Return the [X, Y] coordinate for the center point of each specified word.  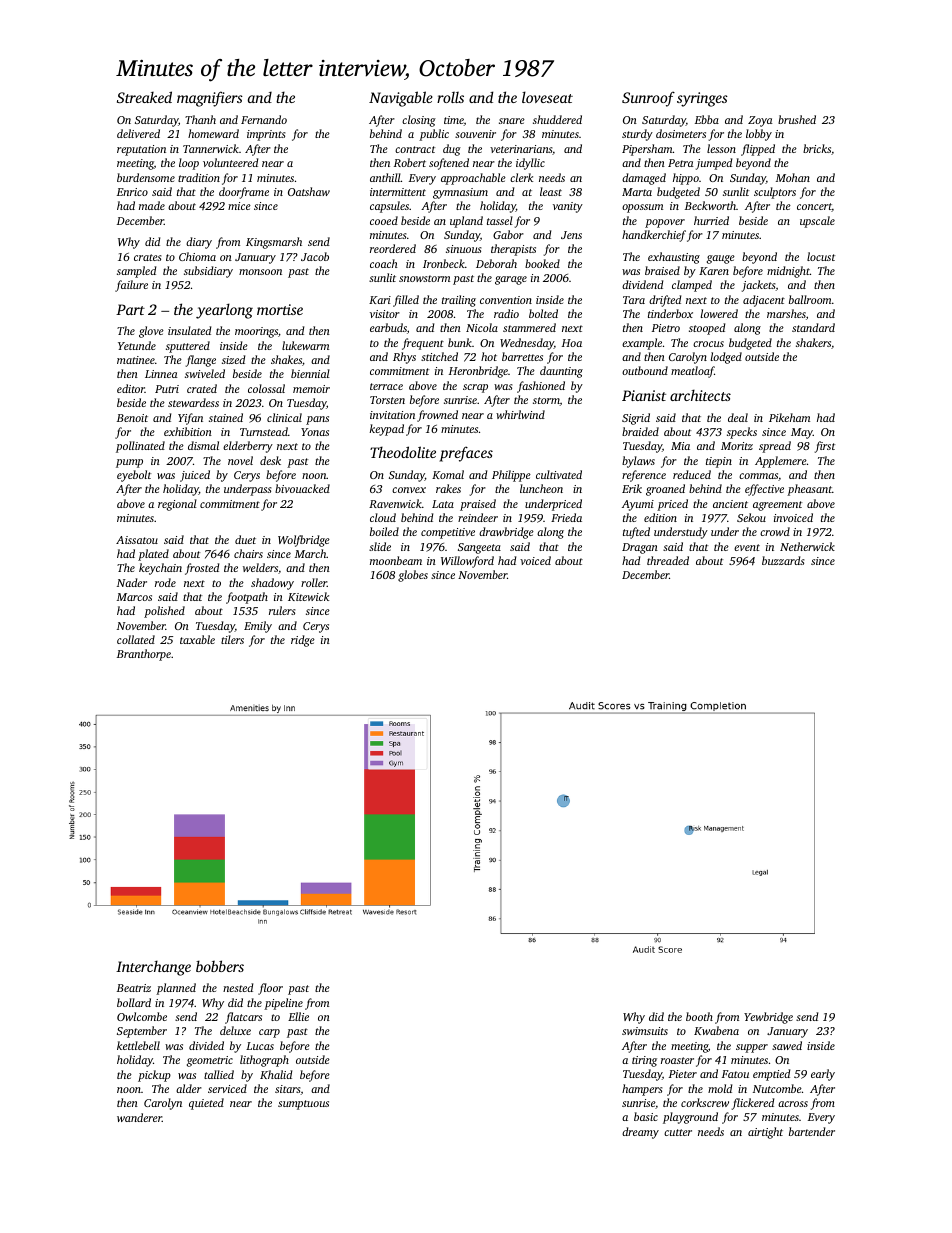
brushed [797, 119]
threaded [668, 560]
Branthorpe [144, 655]
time [454, 121]
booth [699, 1016]
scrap [475, 388]
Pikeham [789, 417]
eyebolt [134, 476]
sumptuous [303, 1105]
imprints [266, 135]
